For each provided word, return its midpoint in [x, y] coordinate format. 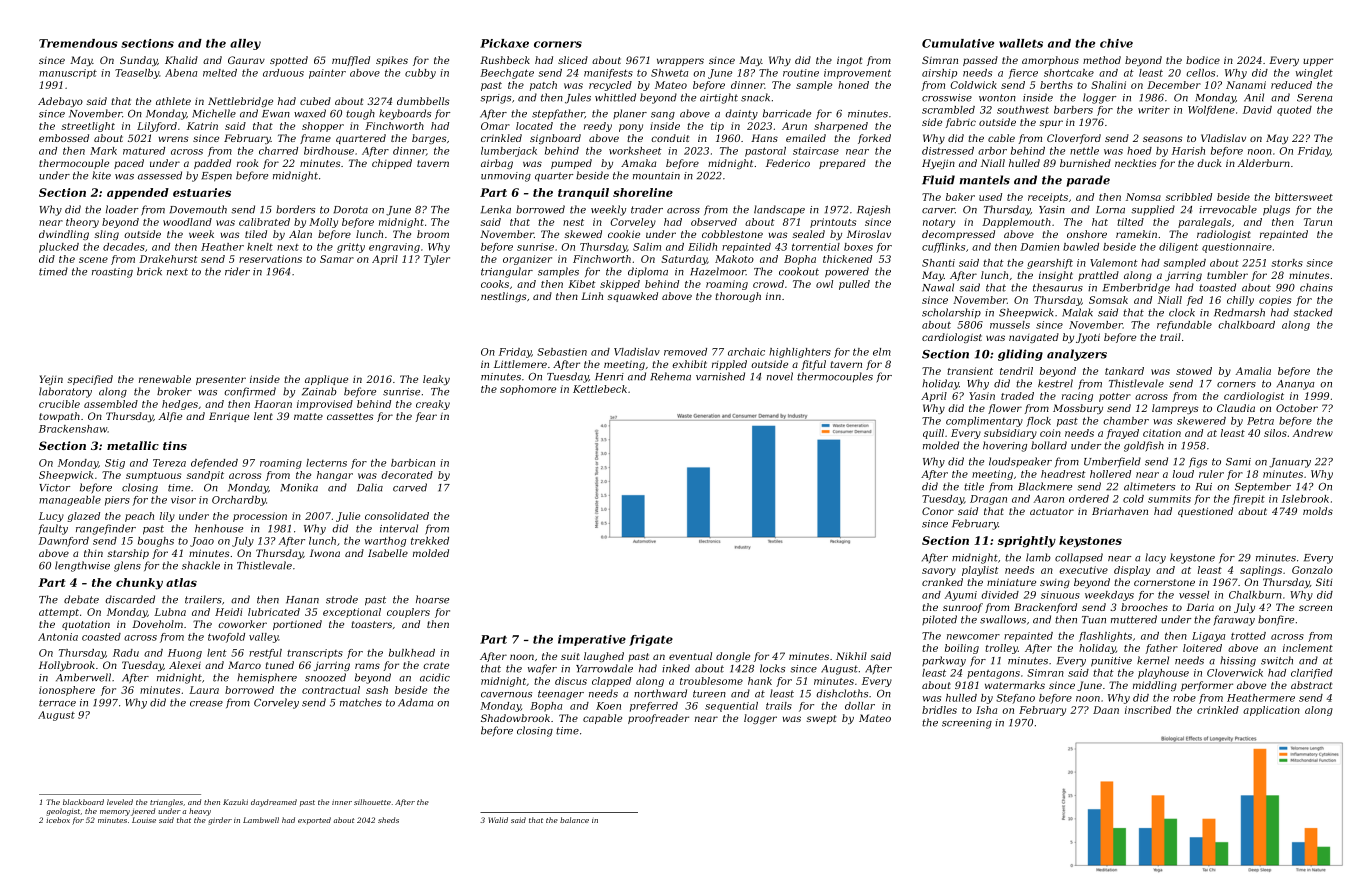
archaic [746, 352]
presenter [221, 380]
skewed [583, 234]
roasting [112, 273]
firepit [1249, 500]
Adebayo [60, 102]
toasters [371, 624]
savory [939, 572]
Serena [1314, 98]
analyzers [1077, 355]
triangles [166, 803]
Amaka [638, 163]
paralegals [1204, 223]
